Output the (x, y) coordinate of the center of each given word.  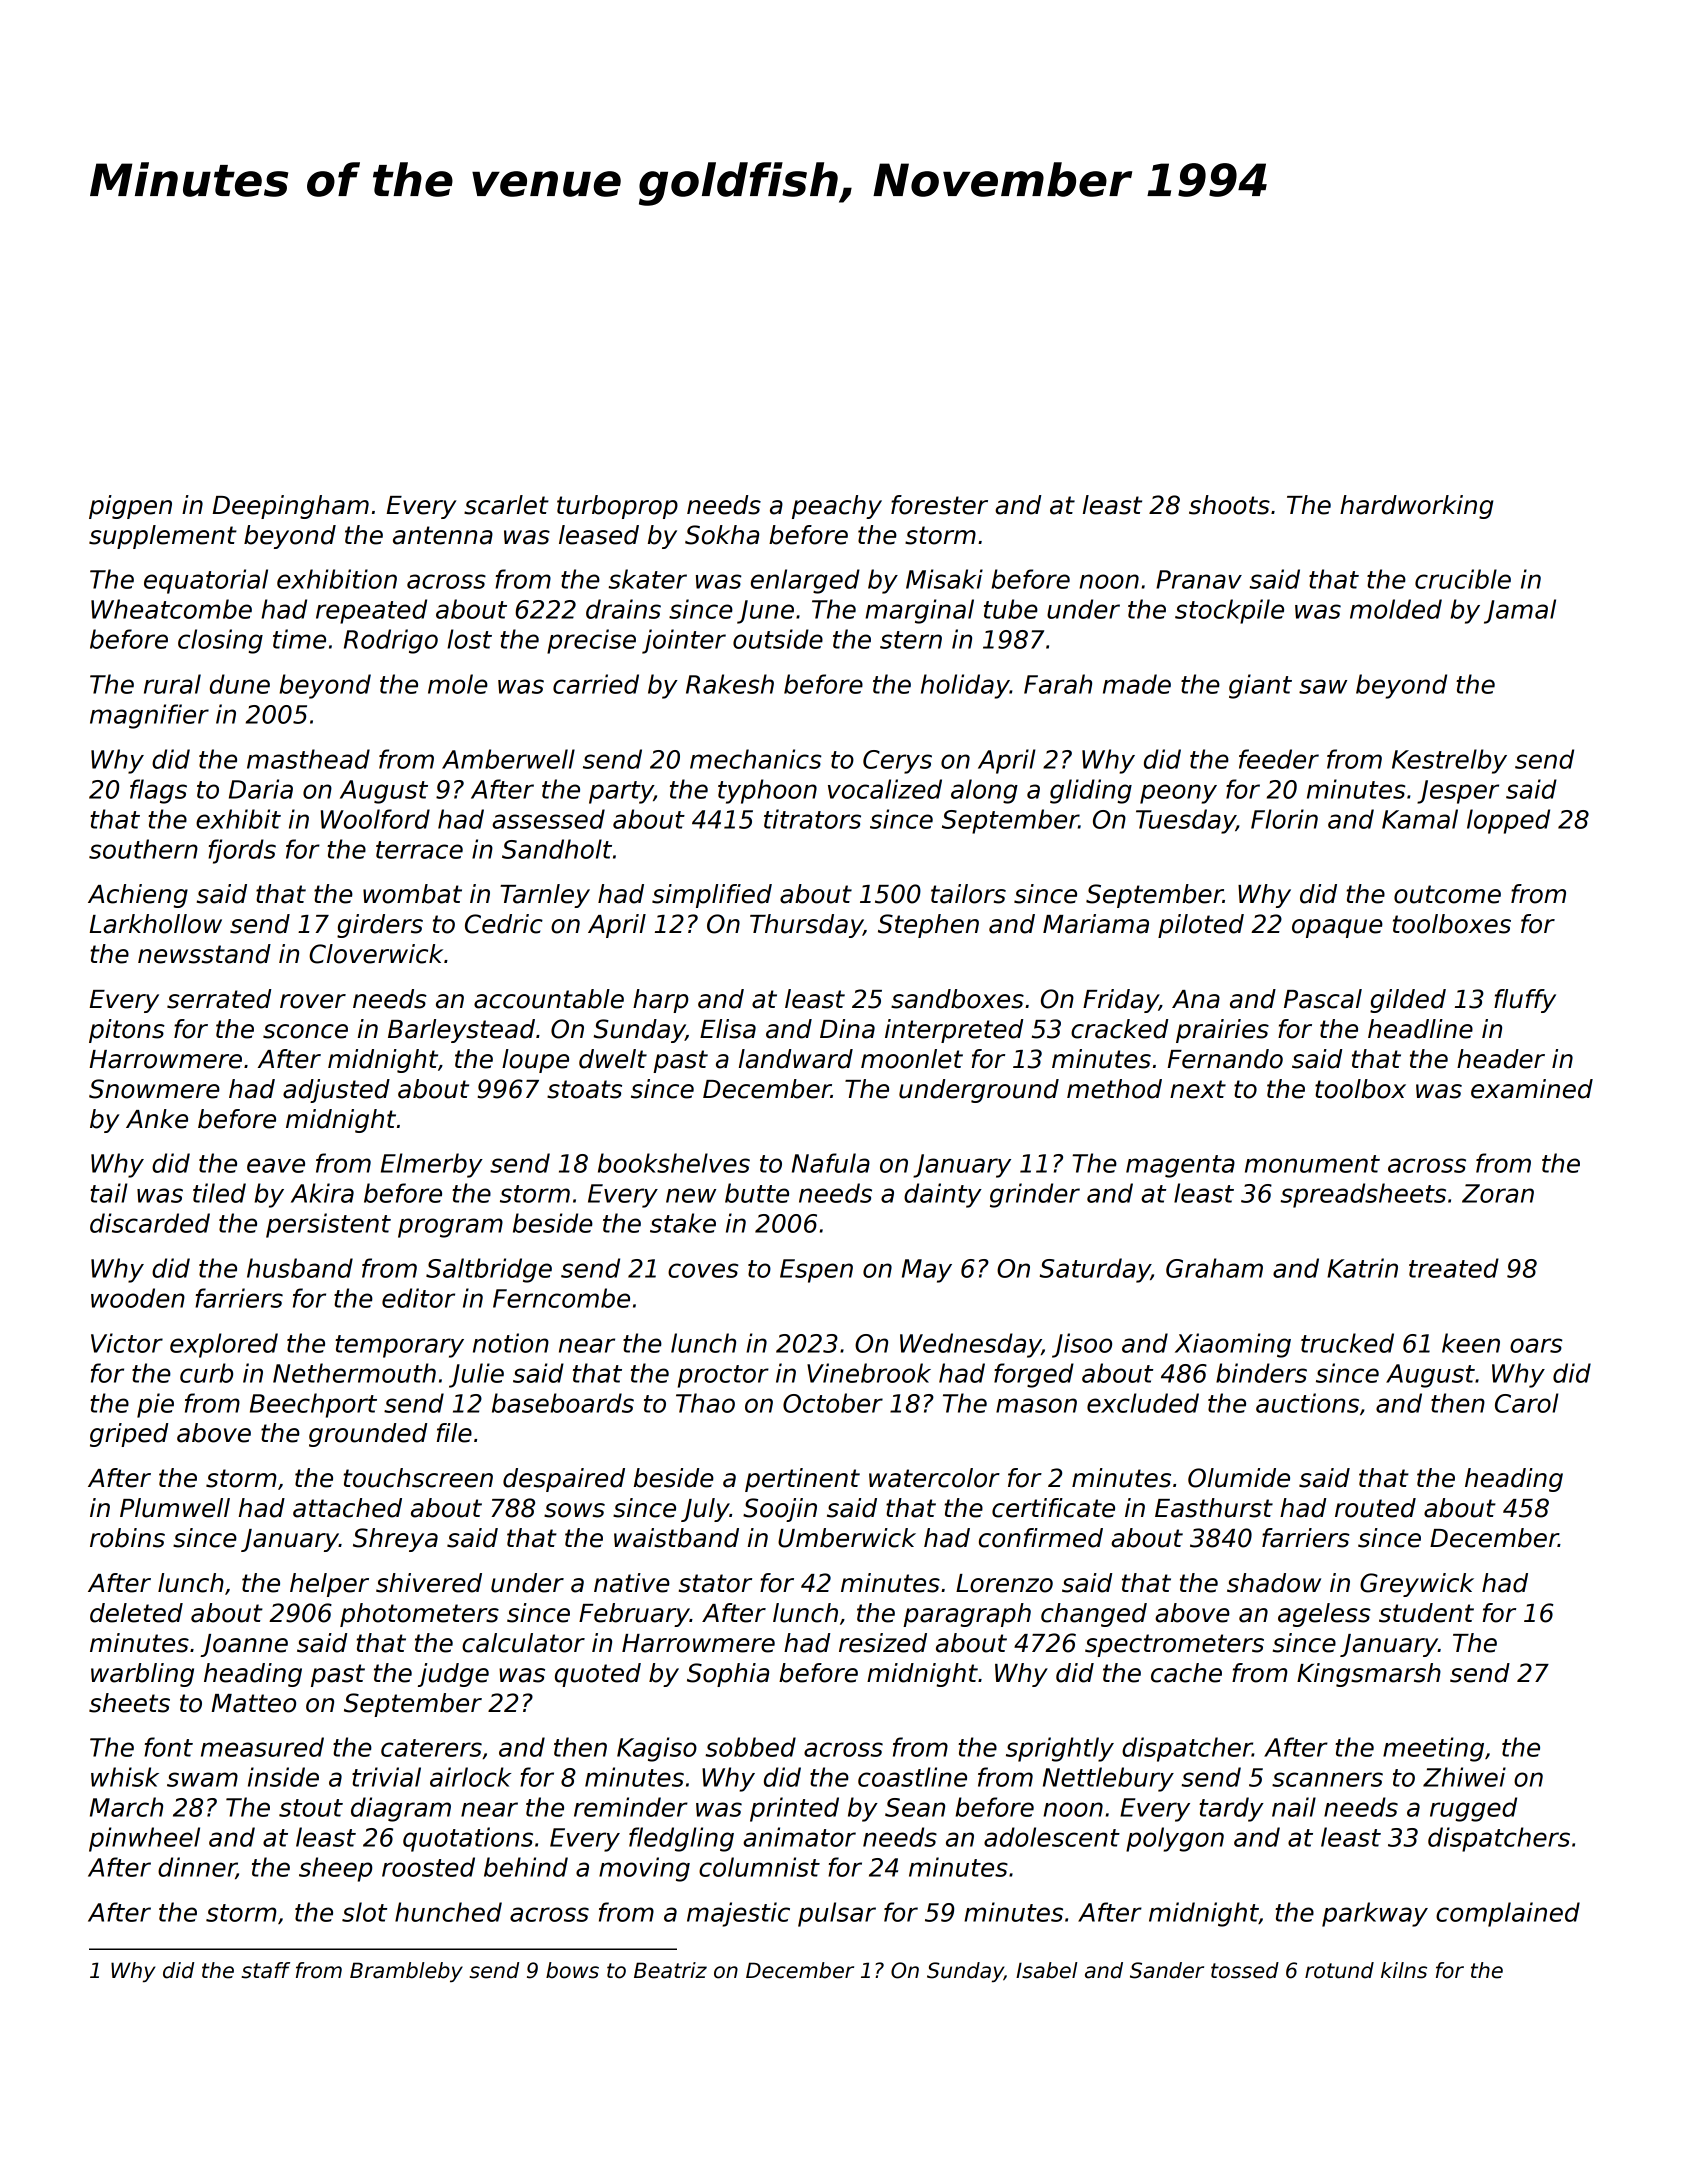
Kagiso (657, 1749)
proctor (723, 1376)
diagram (401, 1809)
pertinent (802, 1480)
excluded (1143, 1403)
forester (939, 505)
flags (158, 791)
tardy (1231, 1809)
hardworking (1416, 507)
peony (1178, 794)
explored (224, 1345)
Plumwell (175, 1508)
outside (778, 639)
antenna (443, 535)
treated (1454, 1268)
